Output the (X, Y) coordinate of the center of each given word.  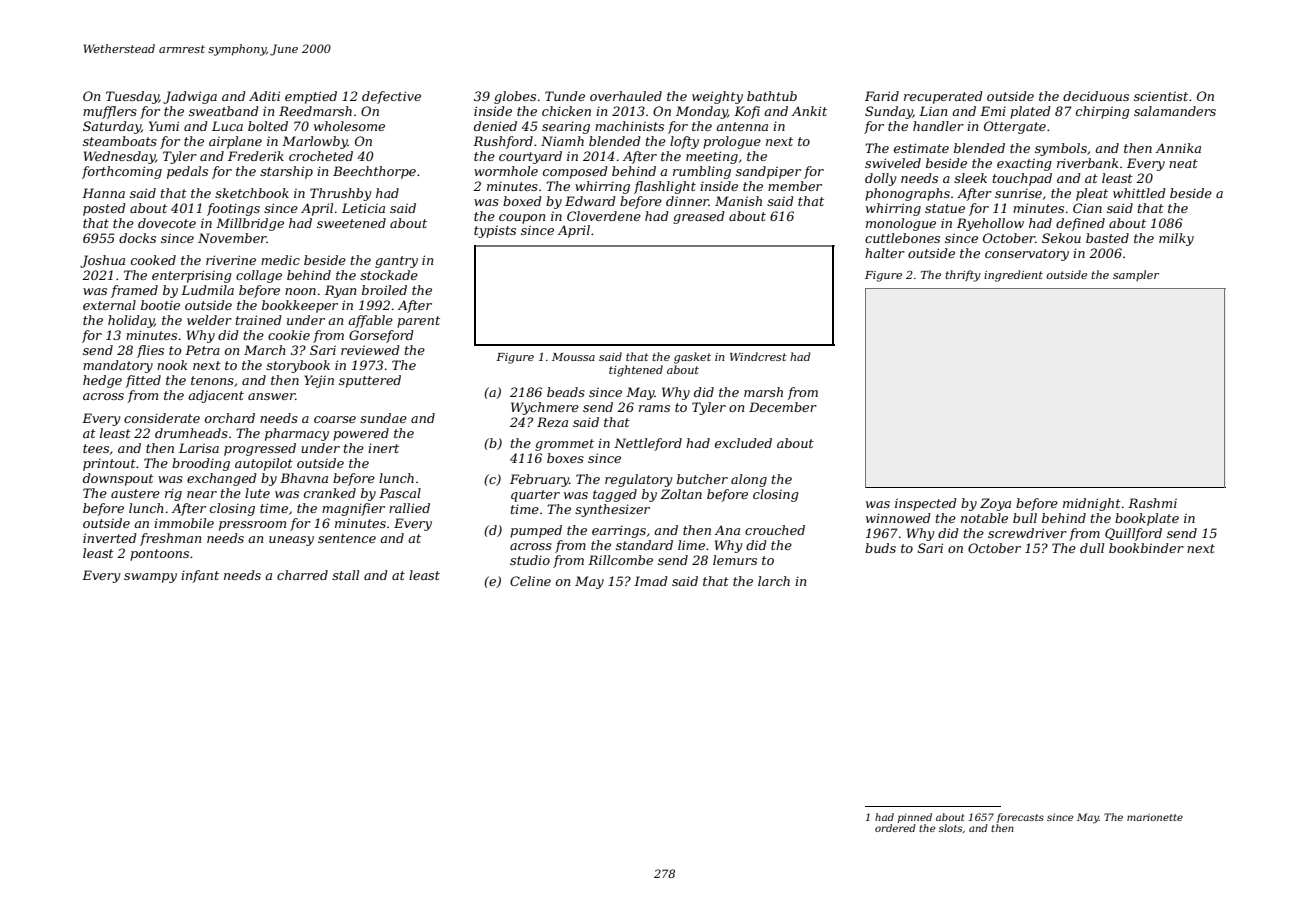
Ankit (809, 111)
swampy (150, 578)
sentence (347, 538)
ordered (895, 828)
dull (1092, 548)
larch (774, 581)
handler (938, 126)
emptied (311, 97)
